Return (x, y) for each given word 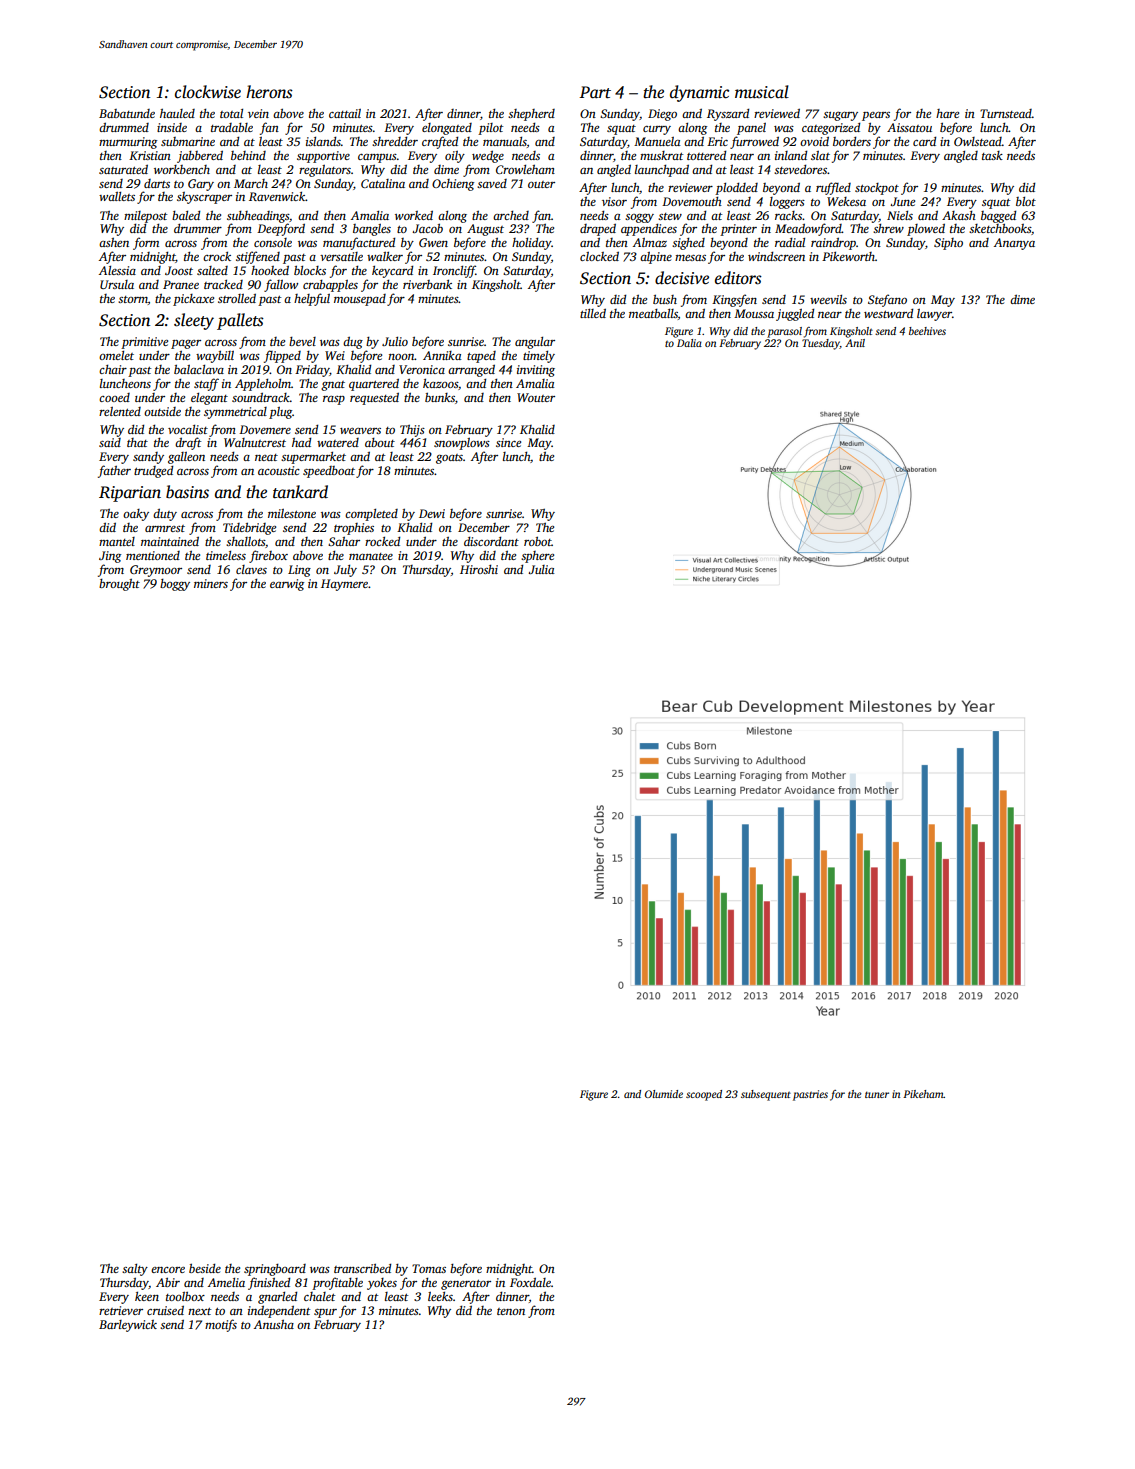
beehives (927, 331)
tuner (877, 1094)
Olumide (664, 1094)
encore (168, 1270)
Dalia (689, 343)
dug (353, 342)
